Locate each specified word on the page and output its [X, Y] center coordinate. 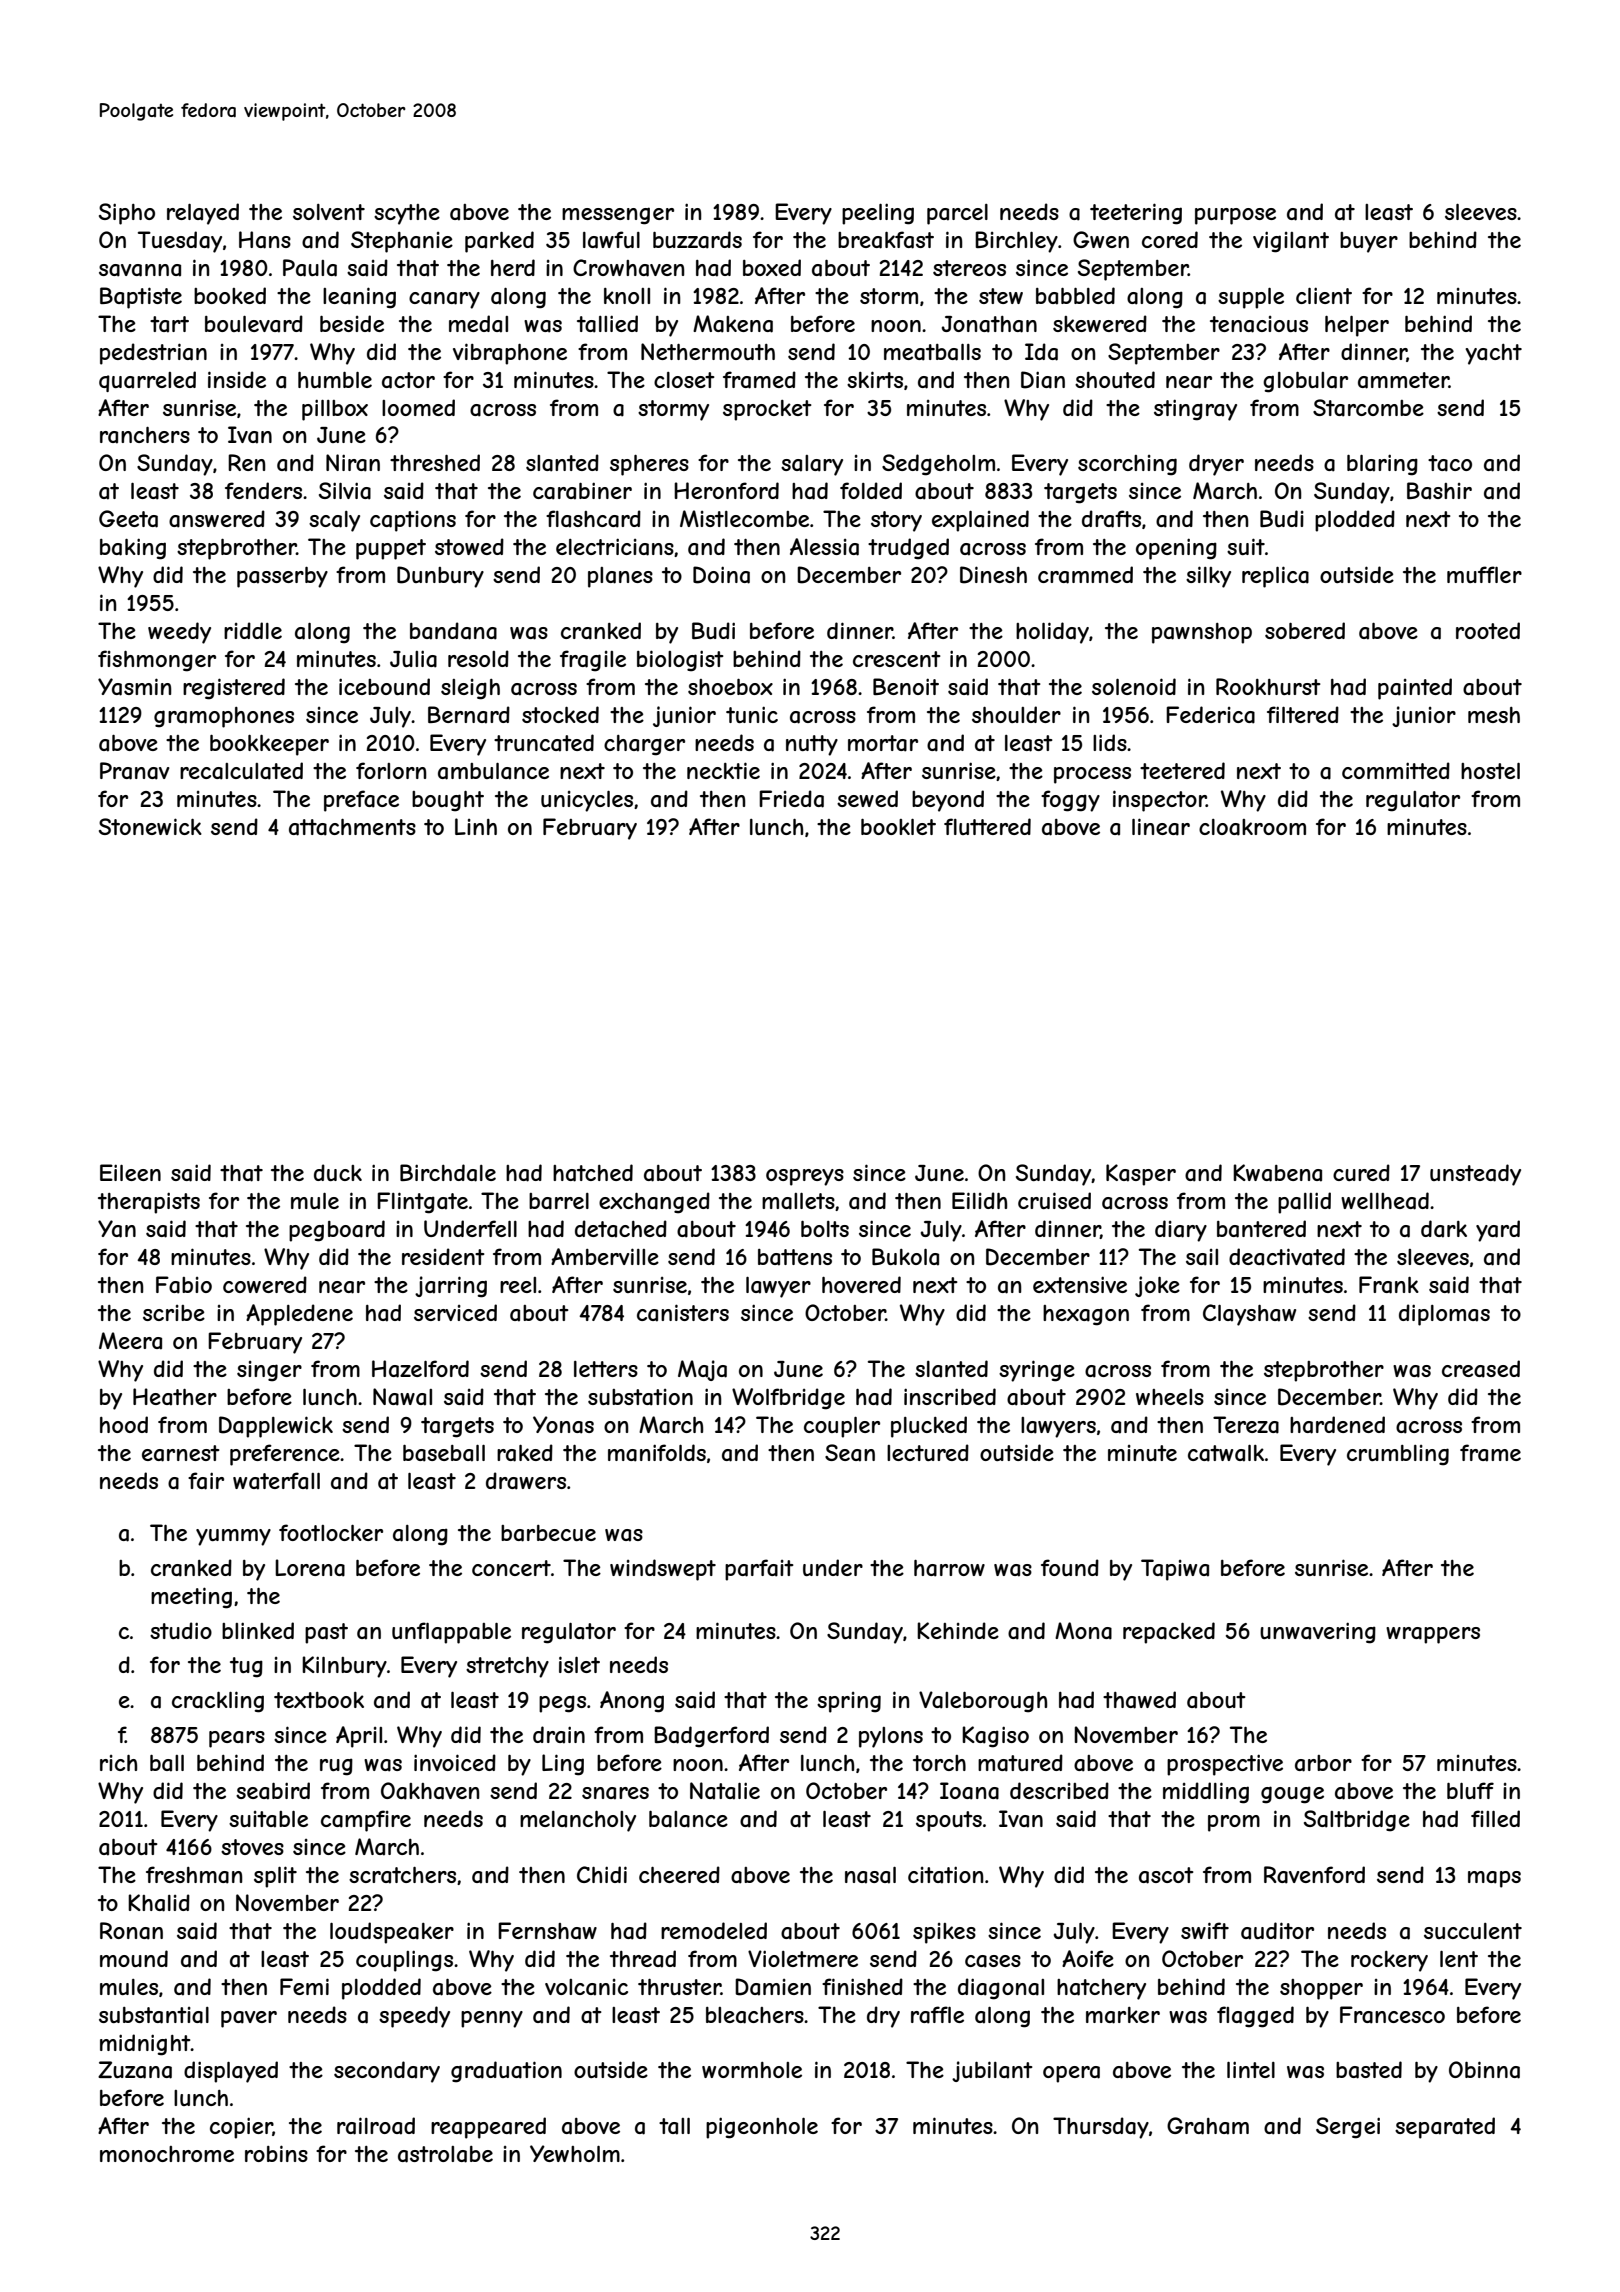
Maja [702, 1370]
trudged [908, 549]
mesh [1494, 715]
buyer [1369, 242]
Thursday [1101, 2128]
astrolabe [445, 2154]
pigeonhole [762, 2128]
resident [443, 1256]
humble [335, 379]
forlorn [391, 770]
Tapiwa [1175, 1570]
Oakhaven [430, 1791]
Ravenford [1314, 1875]
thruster [679, 1987]
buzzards [697, 240]
